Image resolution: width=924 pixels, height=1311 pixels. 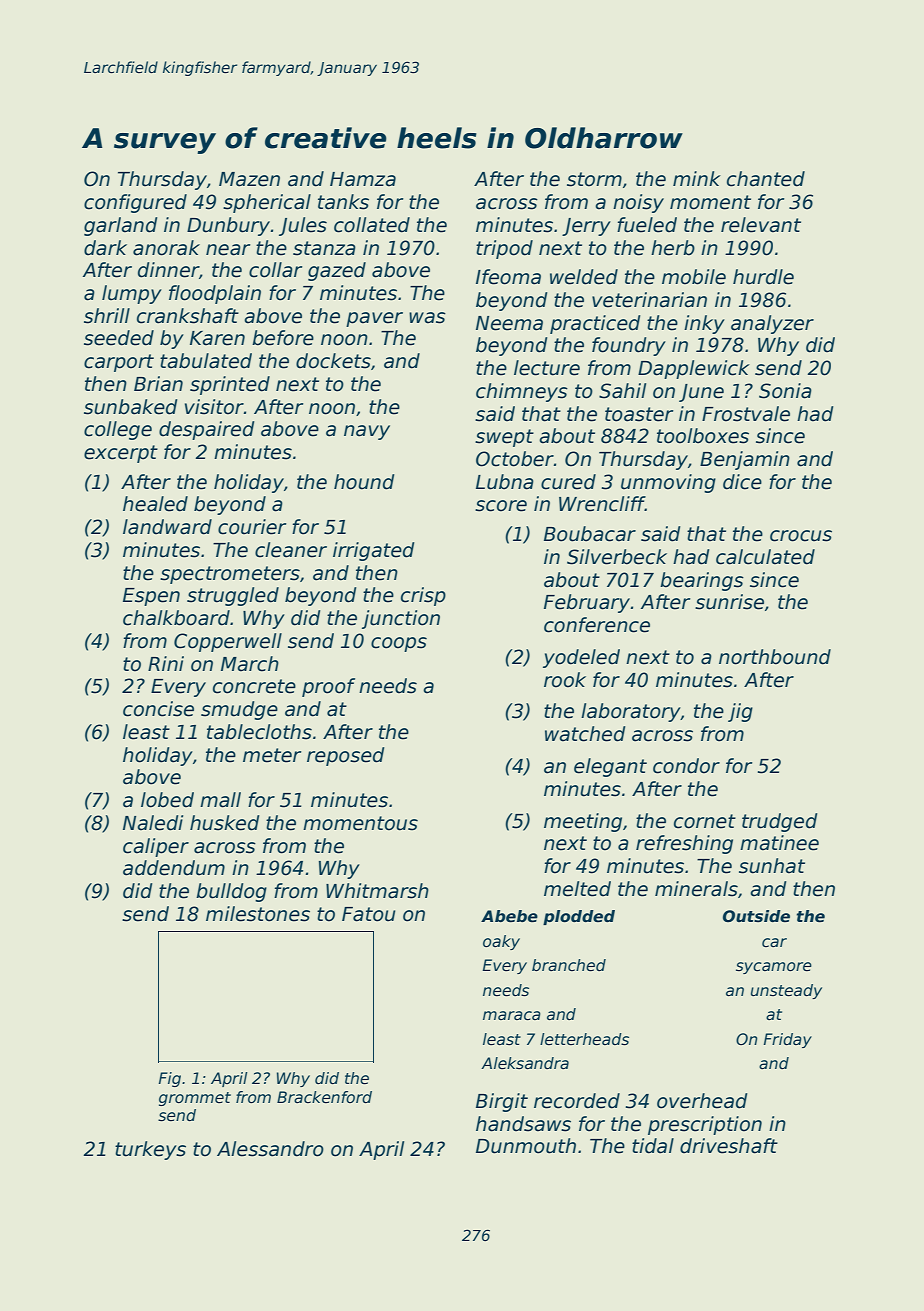 I want to click on Hamza, so click(x=363, y=179).
